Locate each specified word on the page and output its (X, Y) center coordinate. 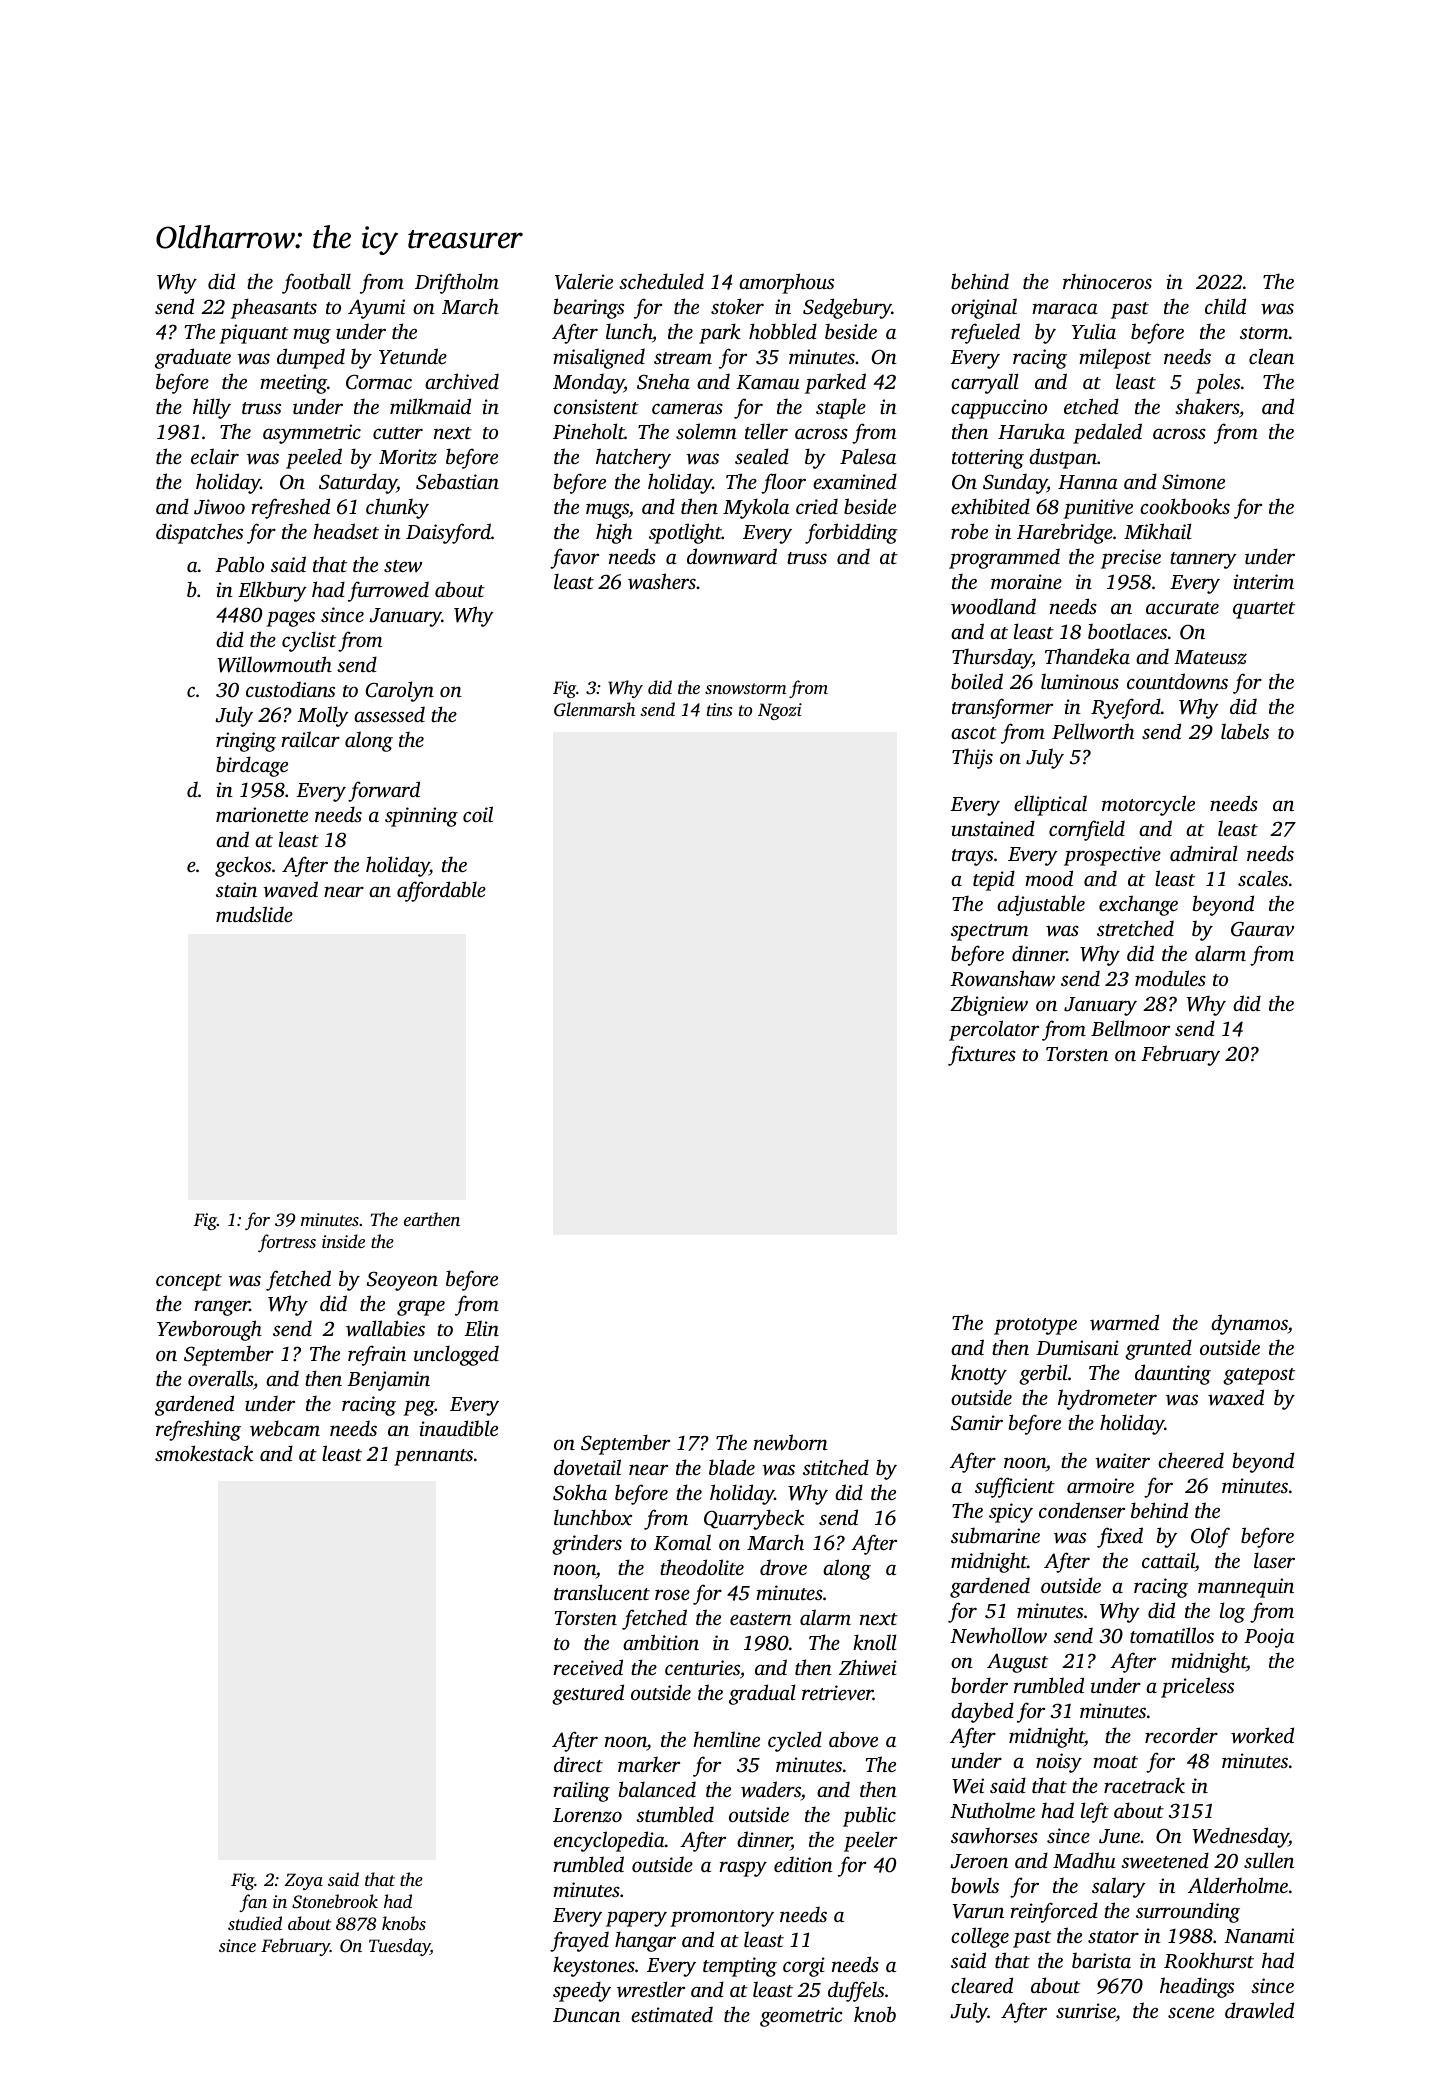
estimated (672, 2014)
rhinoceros (1107, 281)
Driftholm (457, 283)
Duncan (586, 2015)
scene (1191, 2012)
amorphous (786, 283)
